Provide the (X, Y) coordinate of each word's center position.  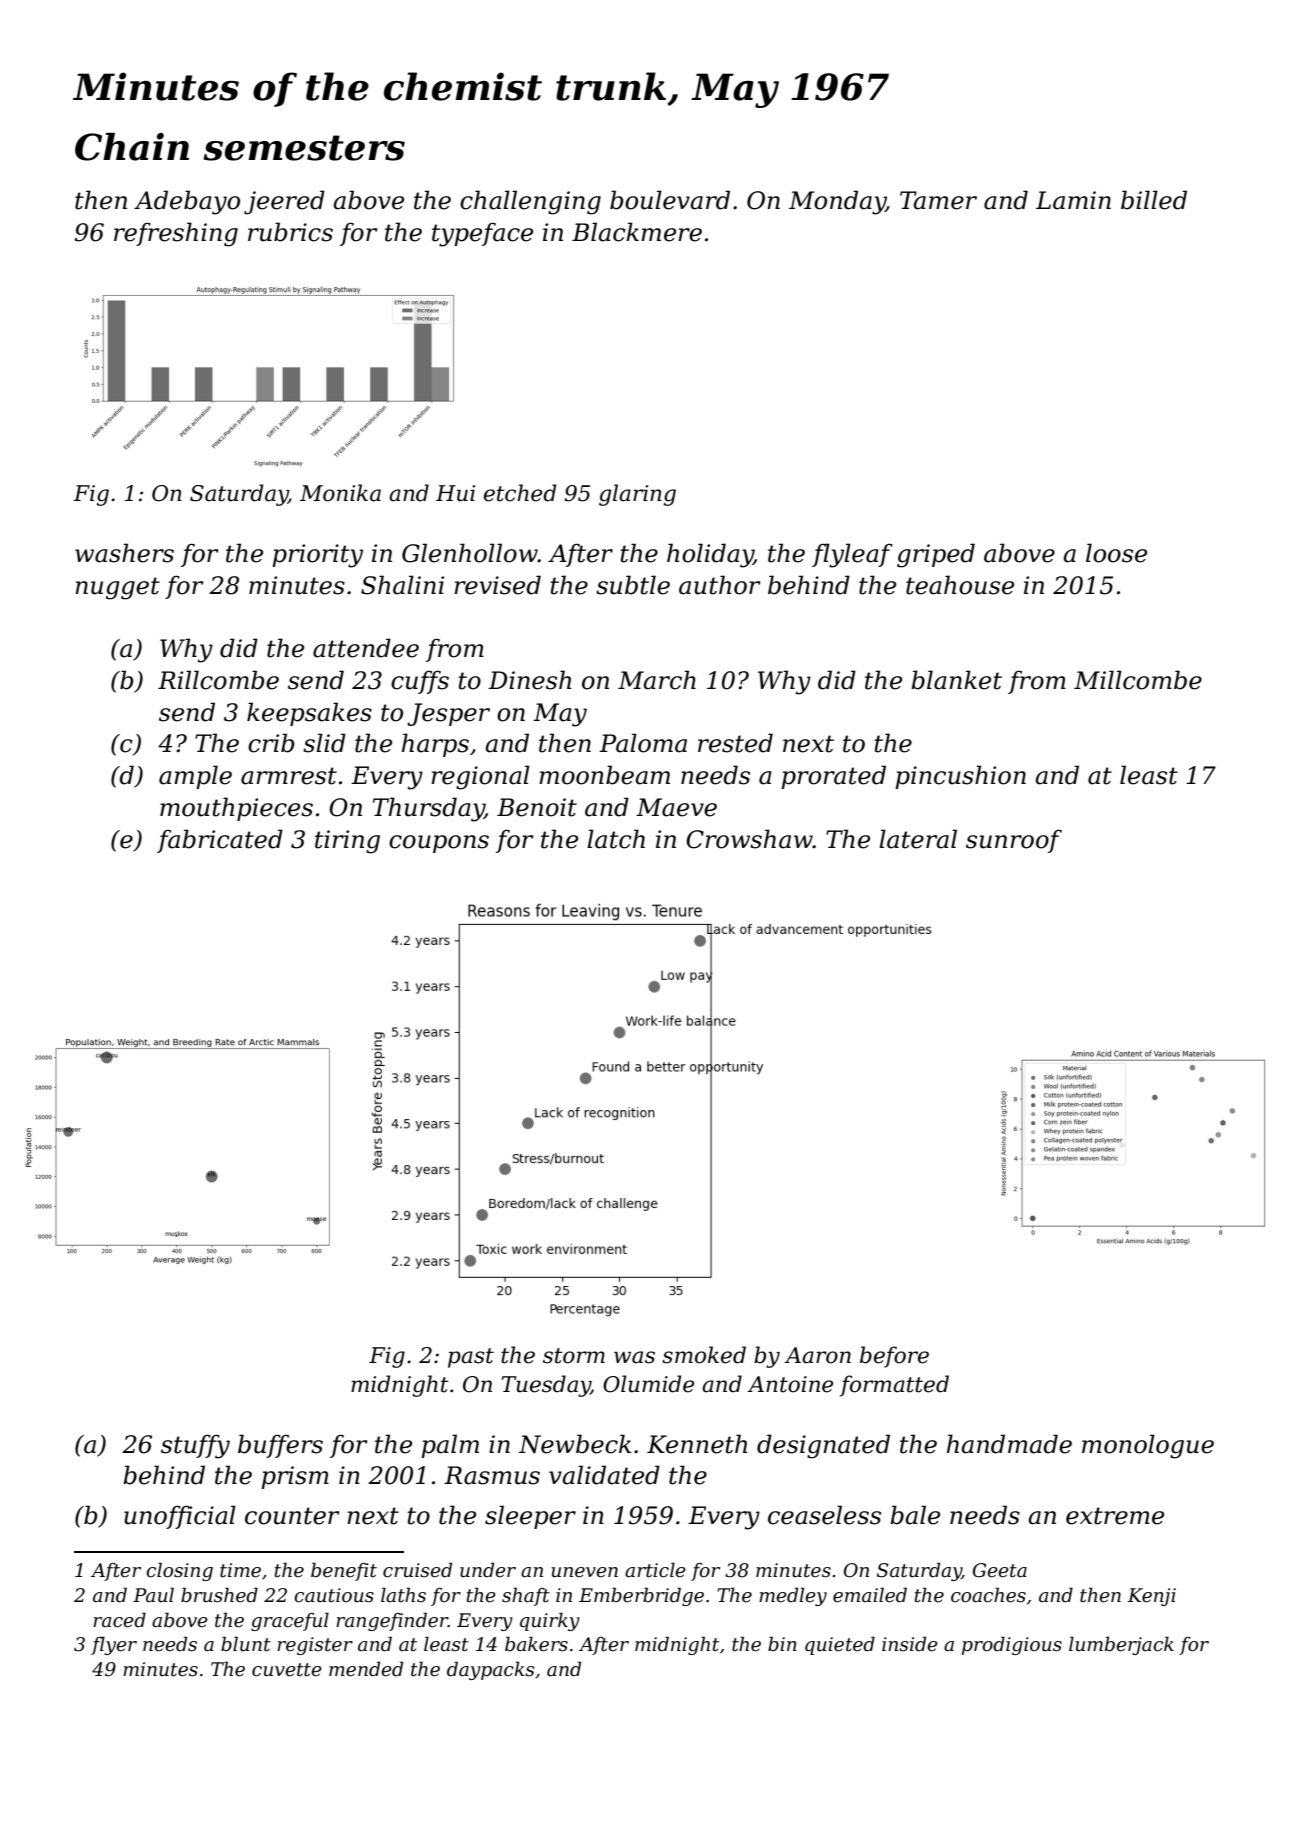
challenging (530, 202)
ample (195, 777)
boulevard (670, 200)
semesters (304, 148)
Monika (340, 493)
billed (1154, 200)
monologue (1148, 1446)
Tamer (938, 200)
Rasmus (492, 1475)
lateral (918, 839)
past (471, 1358)
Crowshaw (749, 839)
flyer (114, 1645)
